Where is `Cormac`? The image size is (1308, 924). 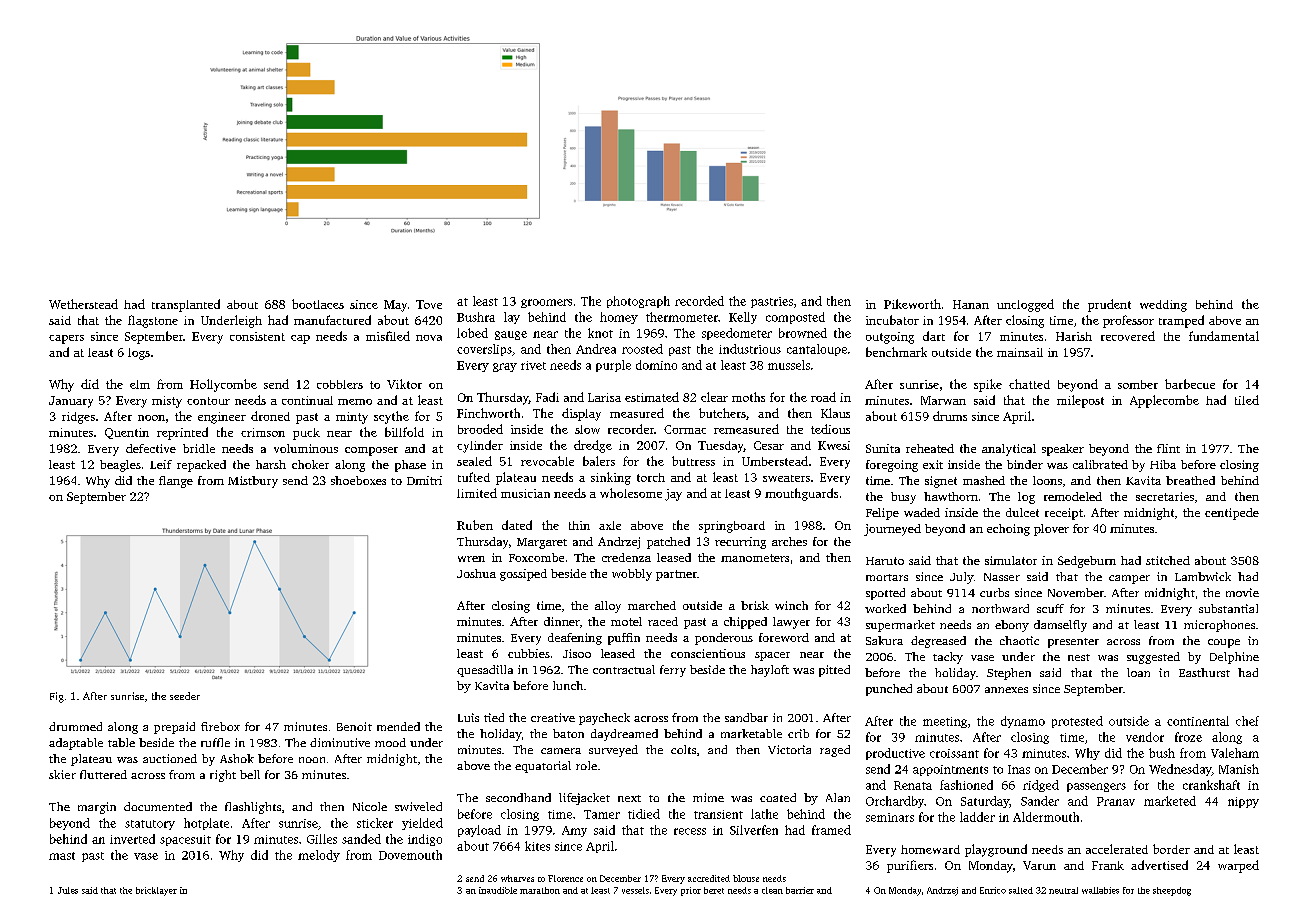
Cormac is located at coordinates (685, 429).
